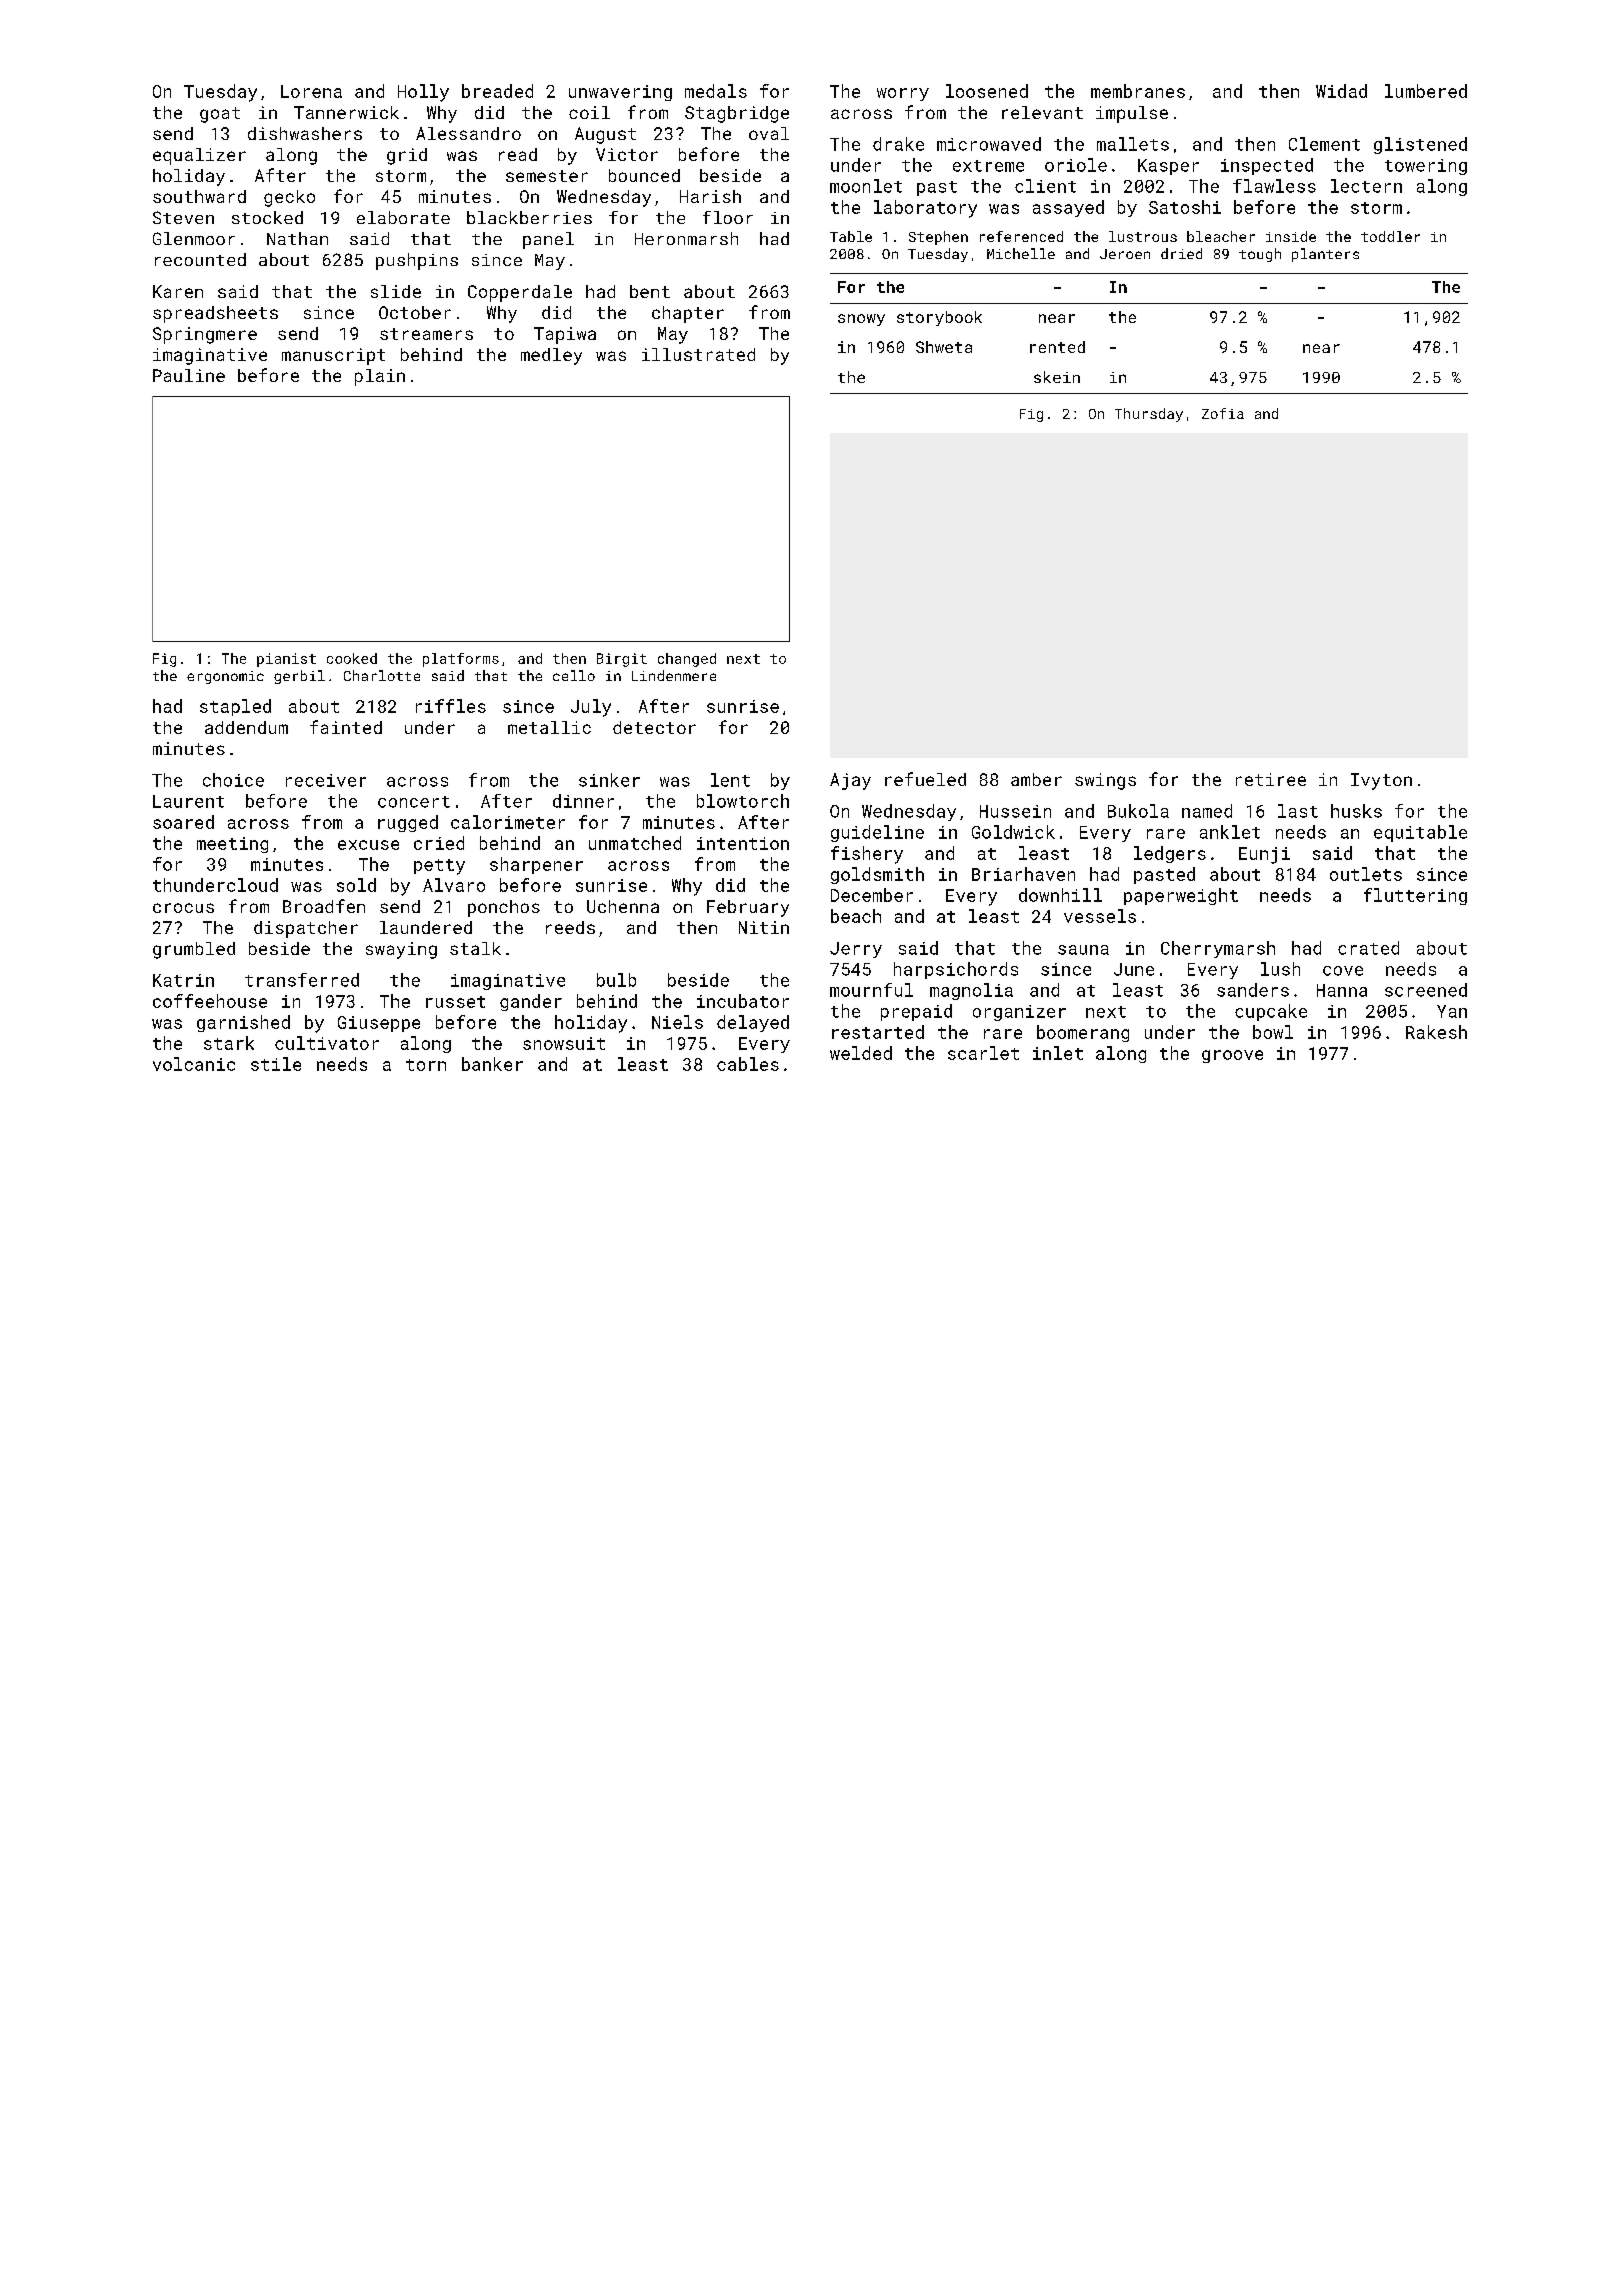 This screenshot has width=1620, height=2292. I want to click on laboratory, so click(925, 209).
